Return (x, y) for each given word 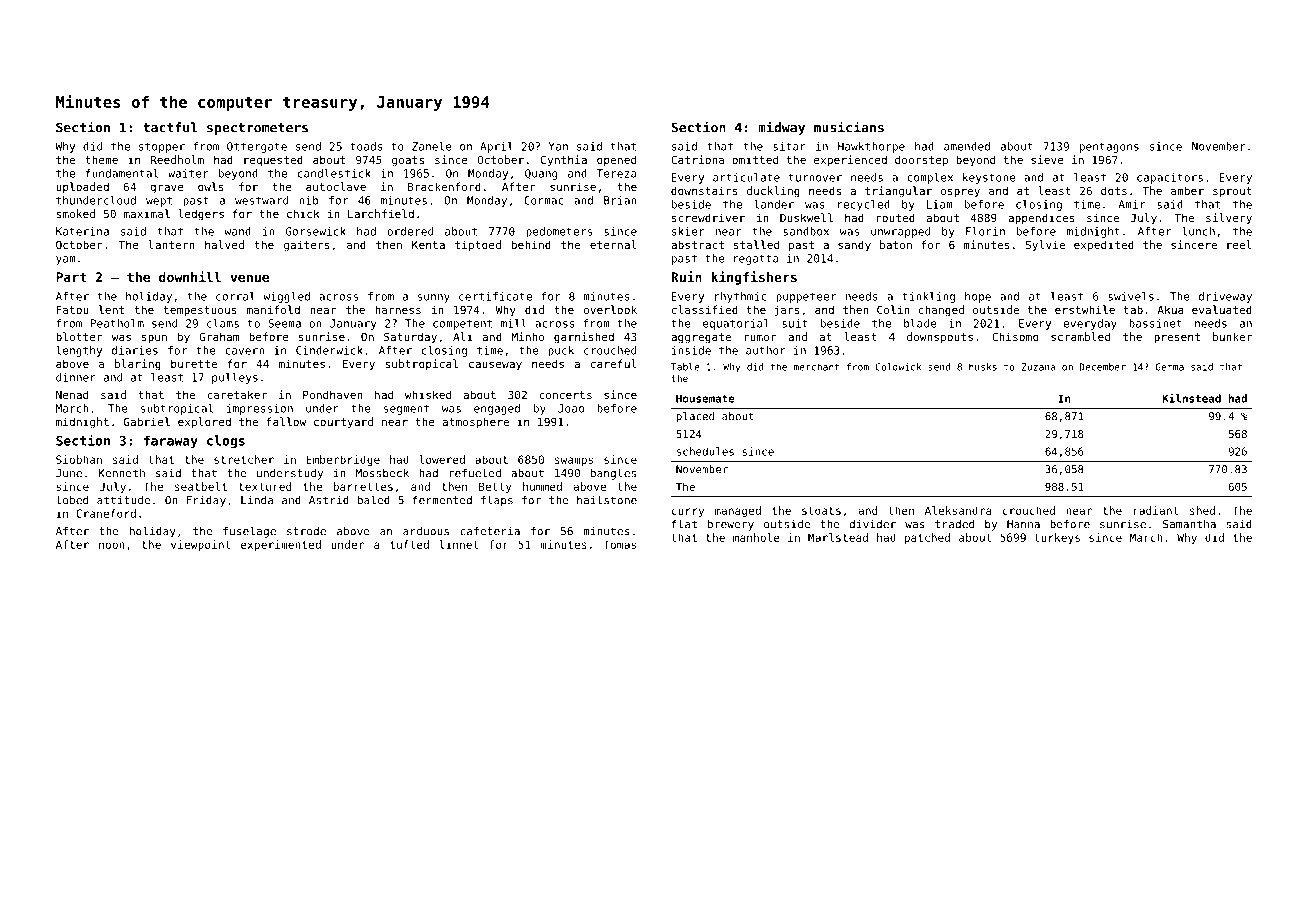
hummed (542, 486)
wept (159, 202)
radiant (1156, 510)
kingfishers (754, 278)
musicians (849, 127)
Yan (558, 146)
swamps (574, 461)
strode (306, 531)
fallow (286, 421)
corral (235, 296)
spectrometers (257, 129)
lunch (1198, 231)
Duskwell (806, 217)
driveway (1225, 297)
